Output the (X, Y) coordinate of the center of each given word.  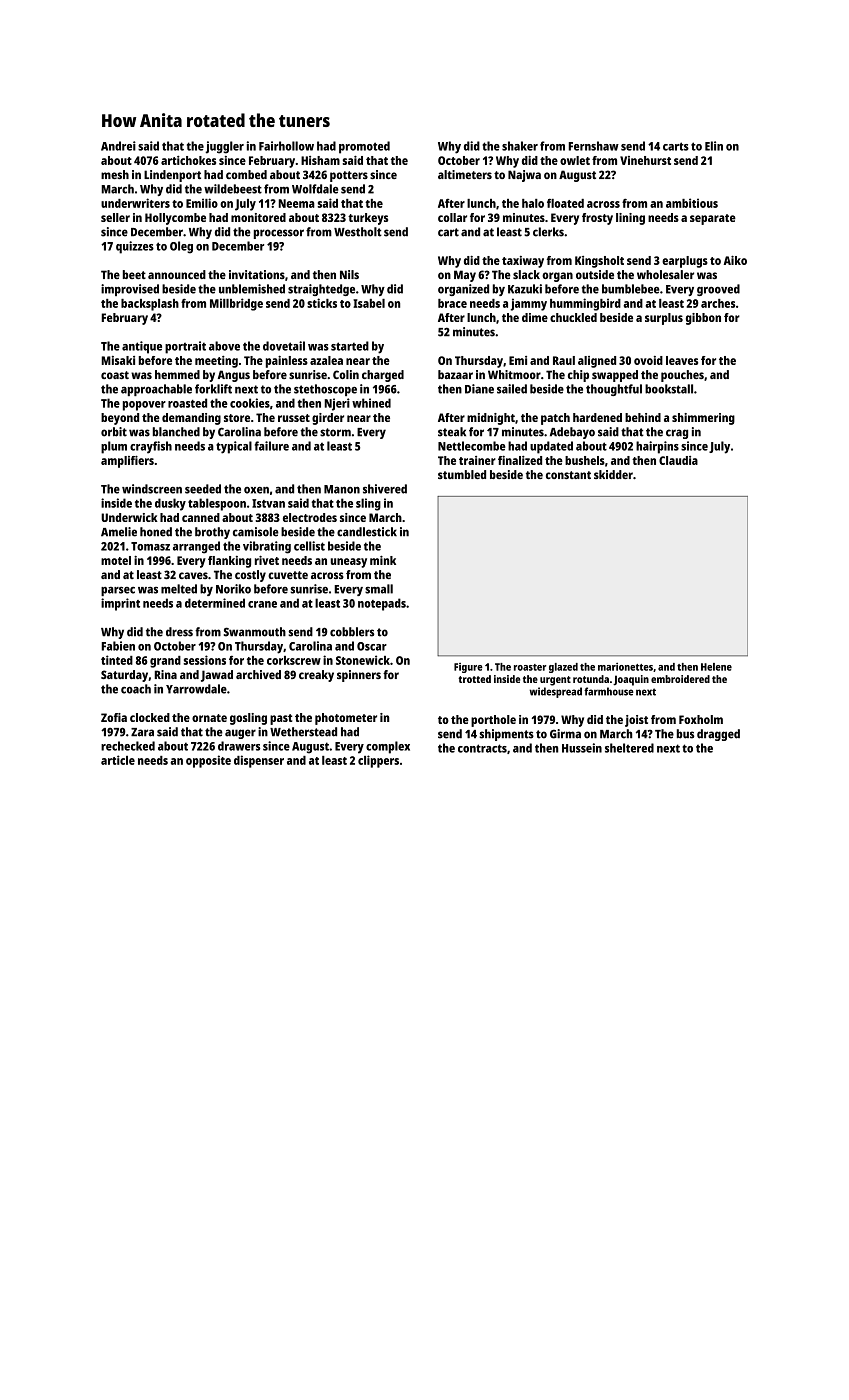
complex (388, 747)
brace (452, 303)
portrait (185, 347)
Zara (142, 732)
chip (578, 376)
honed (156, 532)
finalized (520, 460)
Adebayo (572, 433)
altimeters (465, 174)
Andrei (118, 146)
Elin (714, 146)
